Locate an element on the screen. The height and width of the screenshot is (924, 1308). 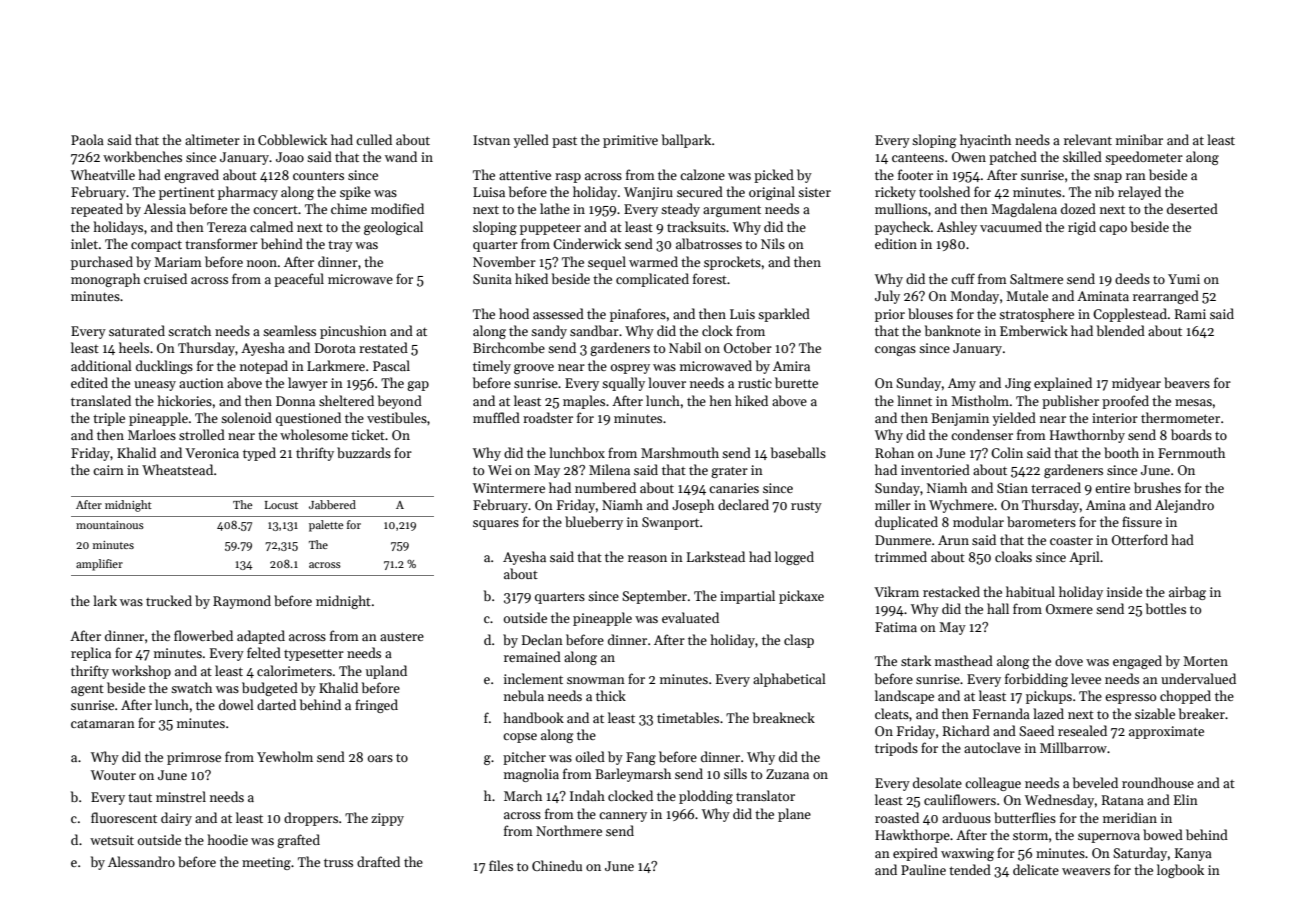
sizable is located at coordinates (1155, 713).
